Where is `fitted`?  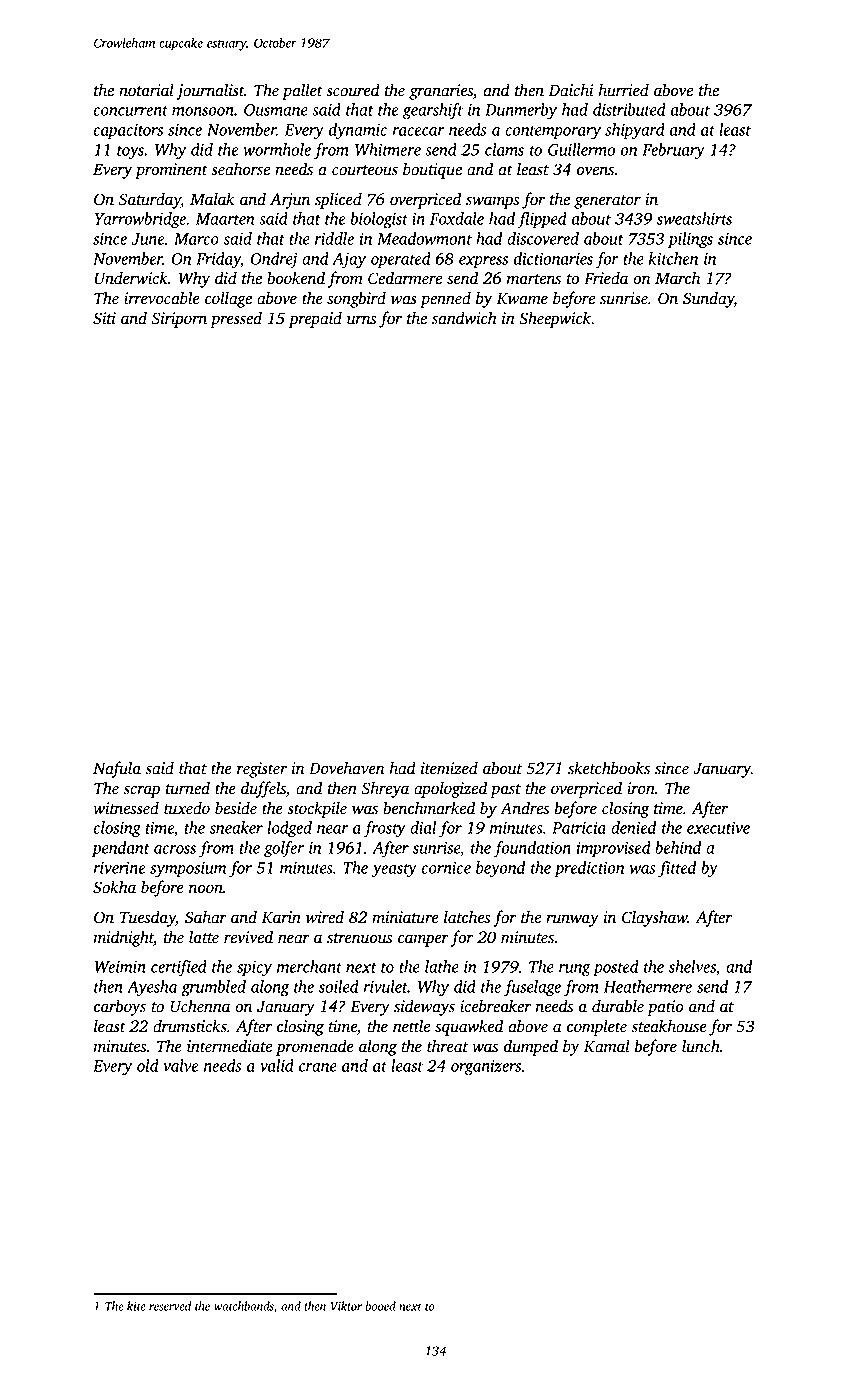
fitted is located at coordinates (677, 869).
